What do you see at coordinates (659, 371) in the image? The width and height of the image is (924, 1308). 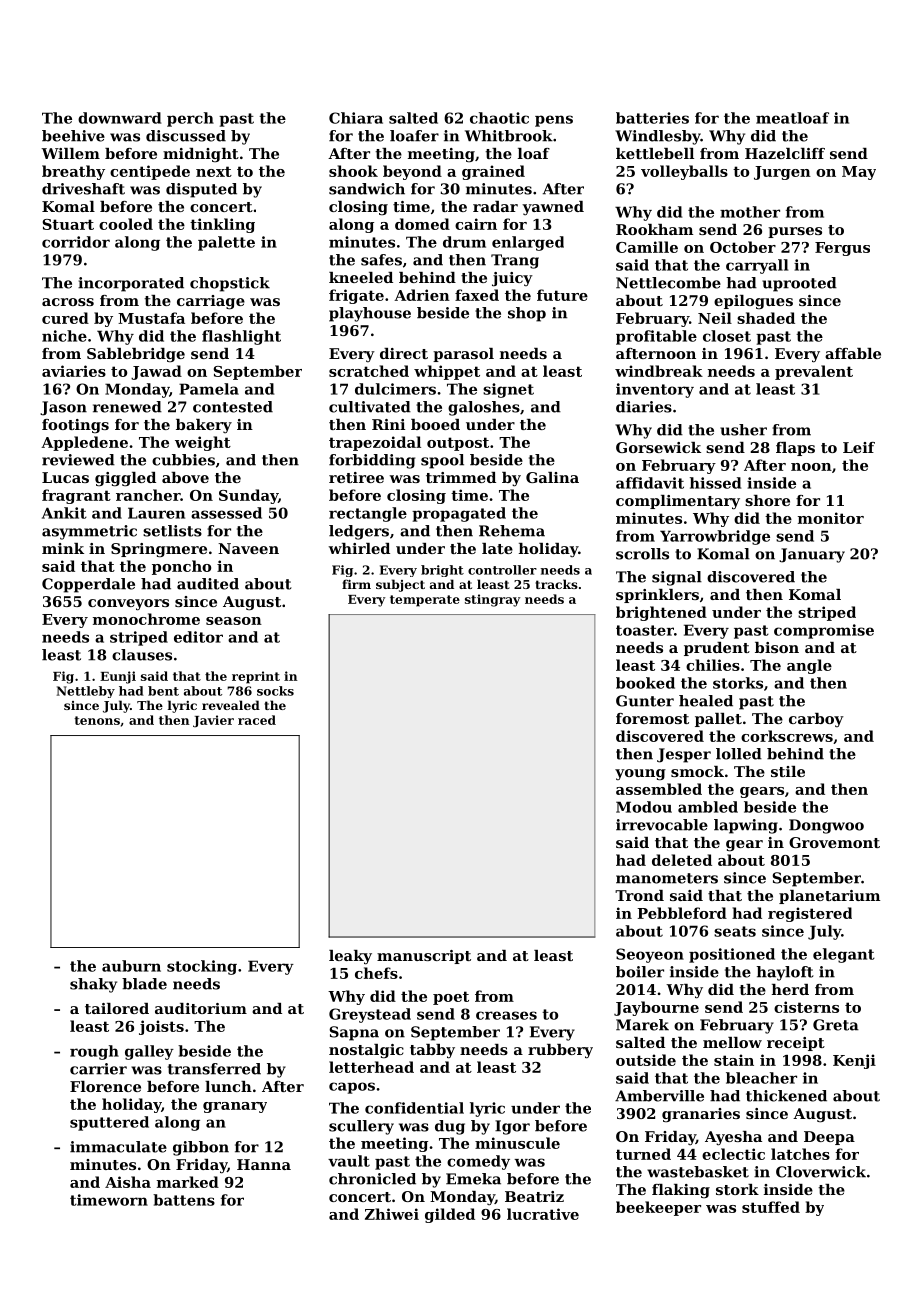 I see `windbreak` at bounding box center [659, 371].
